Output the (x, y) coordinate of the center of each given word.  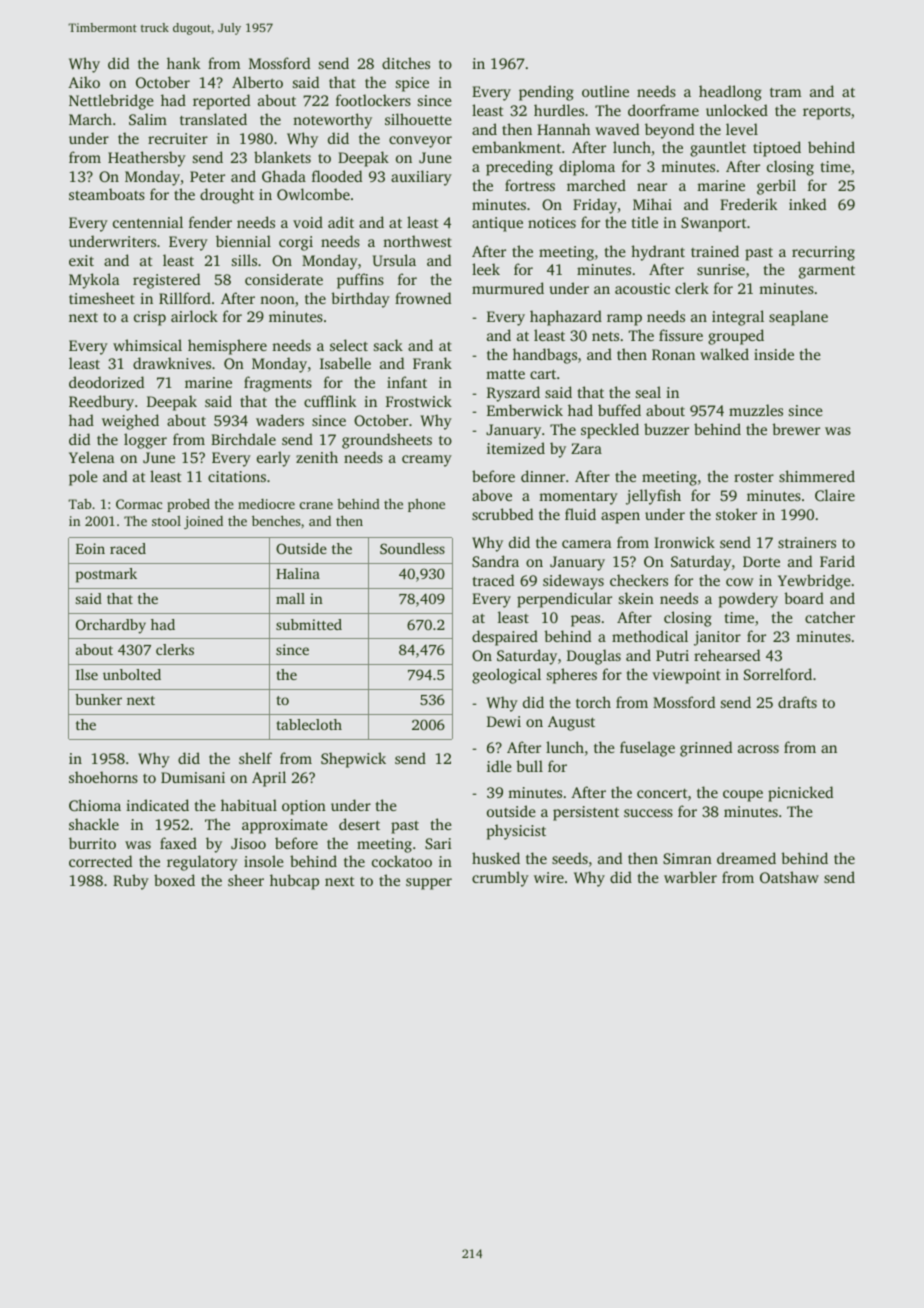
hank (183, 63)
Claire (835, 495)
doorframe (663, 110)
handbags (545, 356)
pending (546, 93)
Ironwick (684, 542)
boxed (174, 880)
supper (429, 884)
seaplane (798, 318)
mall (290, 598)
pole (83, 478)
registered (166, 281)
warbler (690, 877)
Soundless (412, 548)
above (492, 495)
